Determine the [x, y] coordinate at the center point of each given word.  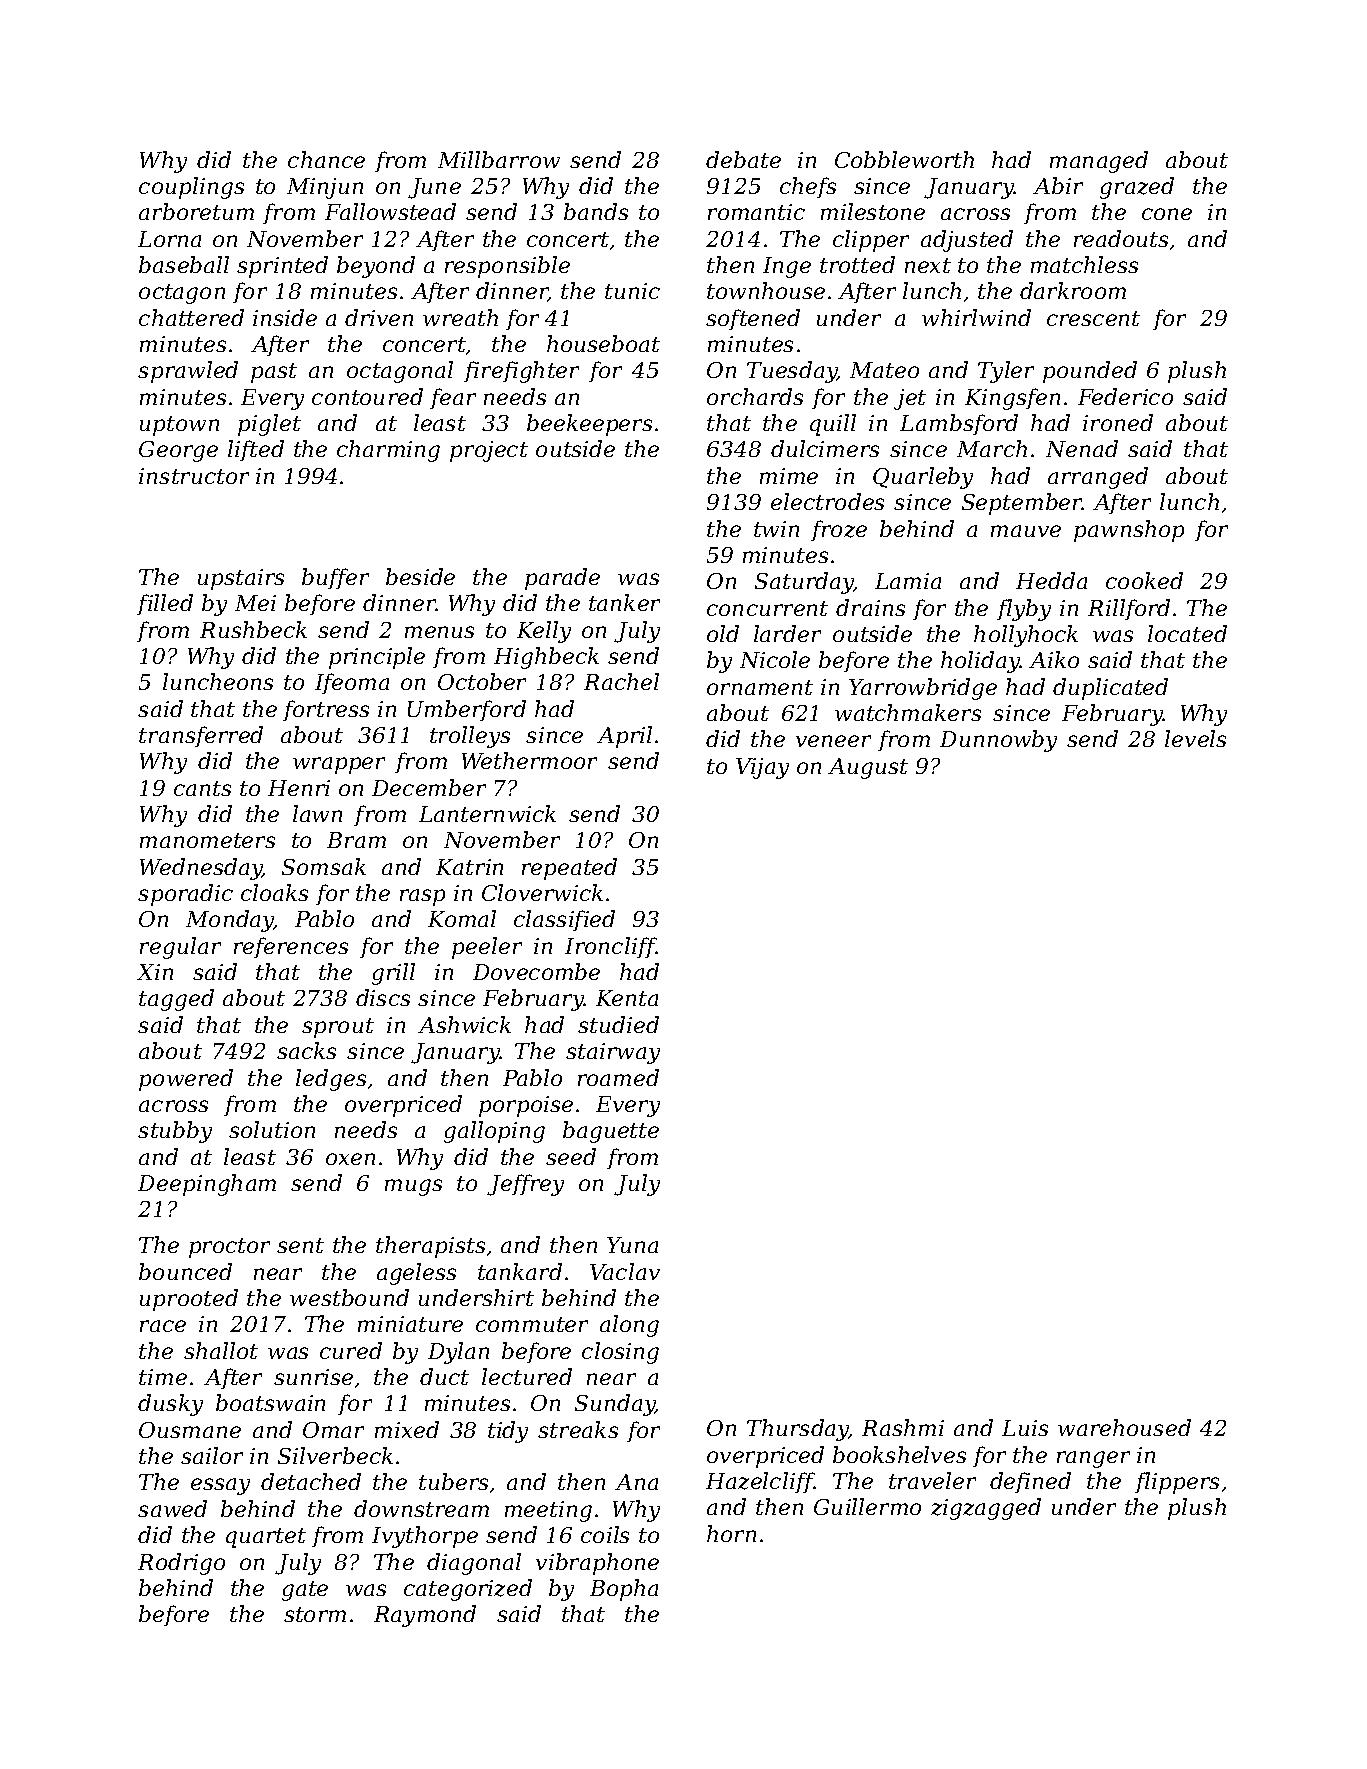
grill [393, 974]
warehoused [1124, 1427]
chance [326, 159]
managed [1099, 162]
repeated [569, 869]
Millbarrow [499, 159]
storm [315, 1614]
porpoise [526, 1106]
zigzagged [986, 1509]
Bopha [624, 1590]
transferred [201, 736]
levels [1195, 738]
